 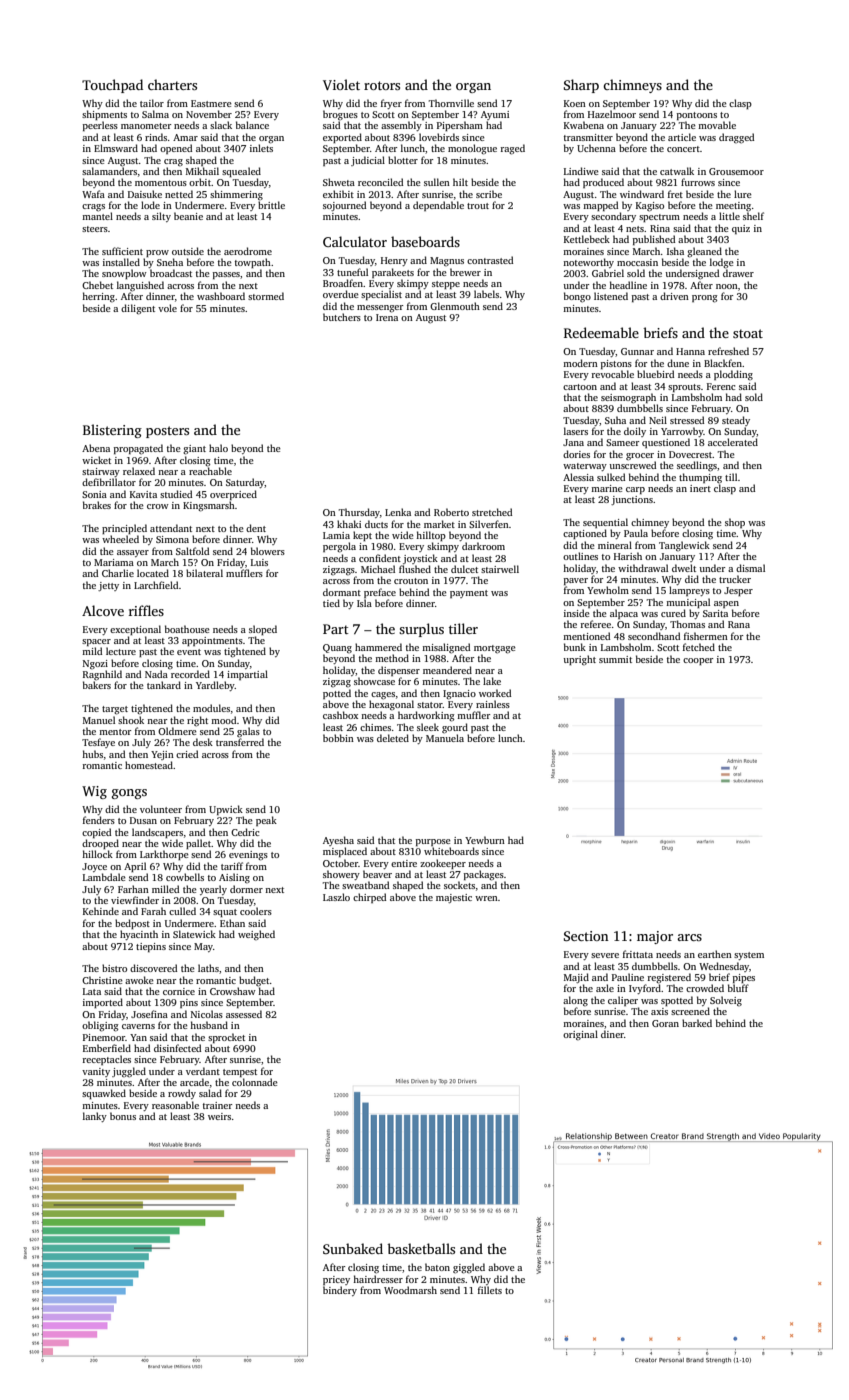 What do you see at coordinates (611, 477) in the screenshot?
I see `sulked` at bounding box center [611, 477].
